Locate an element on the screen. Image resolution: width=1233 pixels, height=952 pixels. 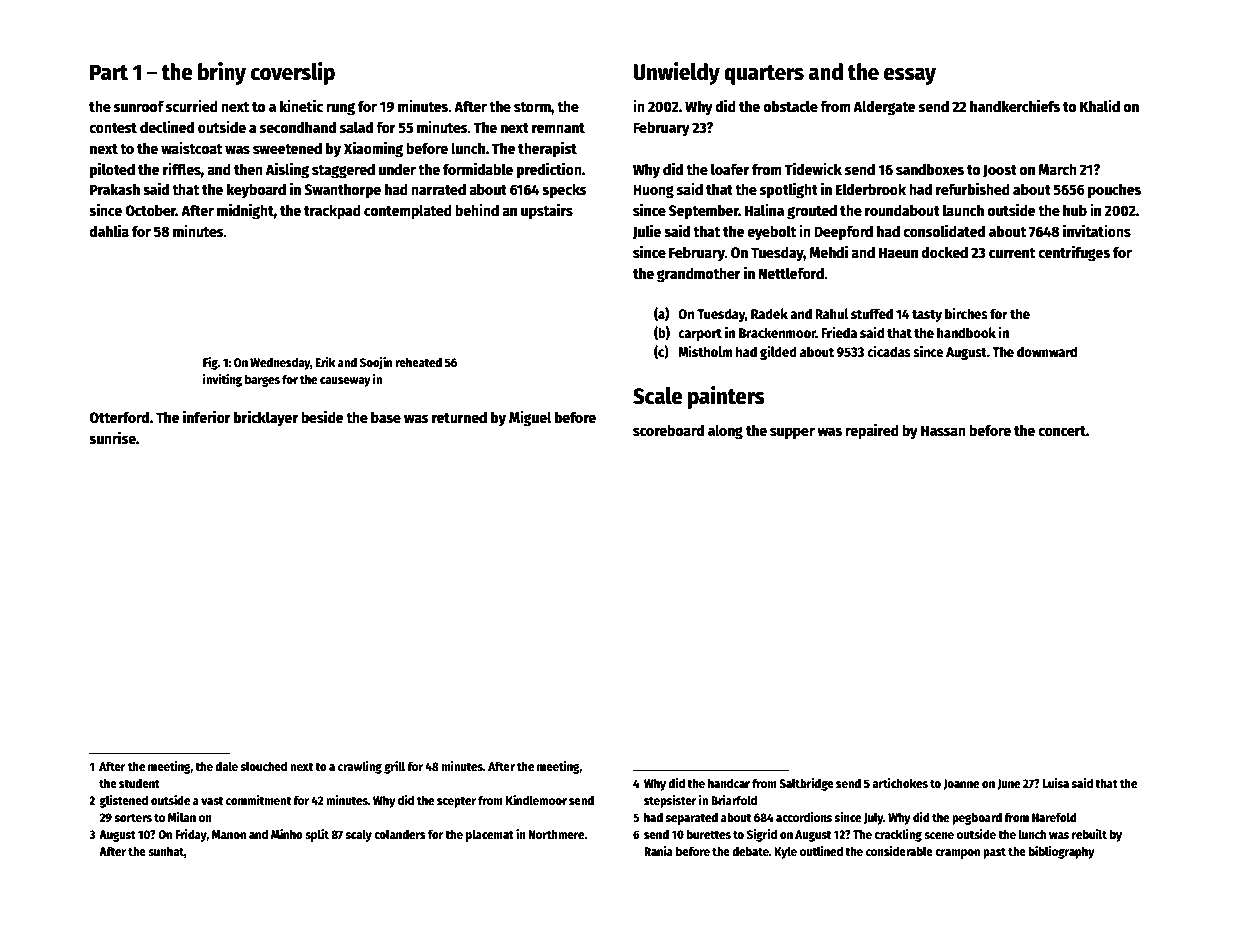
reheated is located at coordinates (418, 362).
